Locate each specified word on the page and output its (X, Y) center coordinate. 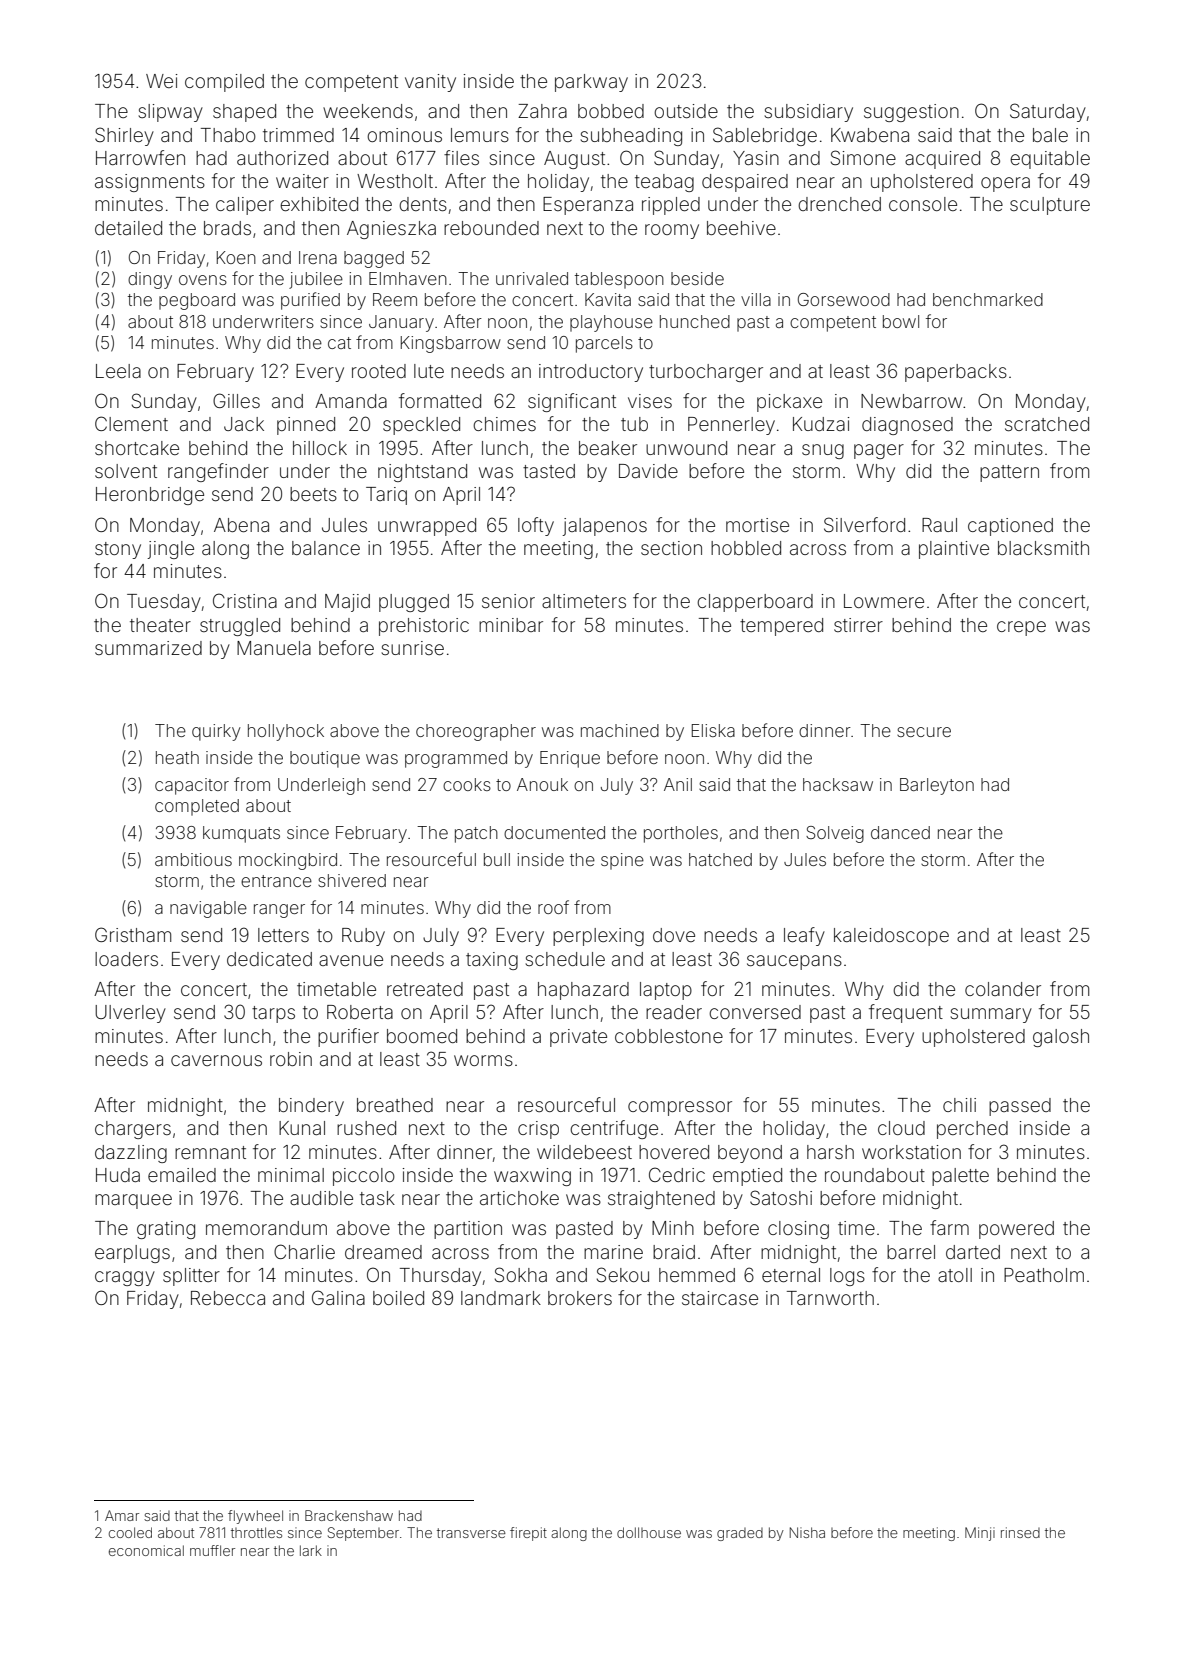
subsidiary (809, 113)
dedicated (269, 959)
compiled (224, 83)
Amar (122, 1515)
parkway (591, 83)
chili (959, 1105)
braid (674, 1252)
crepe (1021, 628)
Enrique (570, 759)
